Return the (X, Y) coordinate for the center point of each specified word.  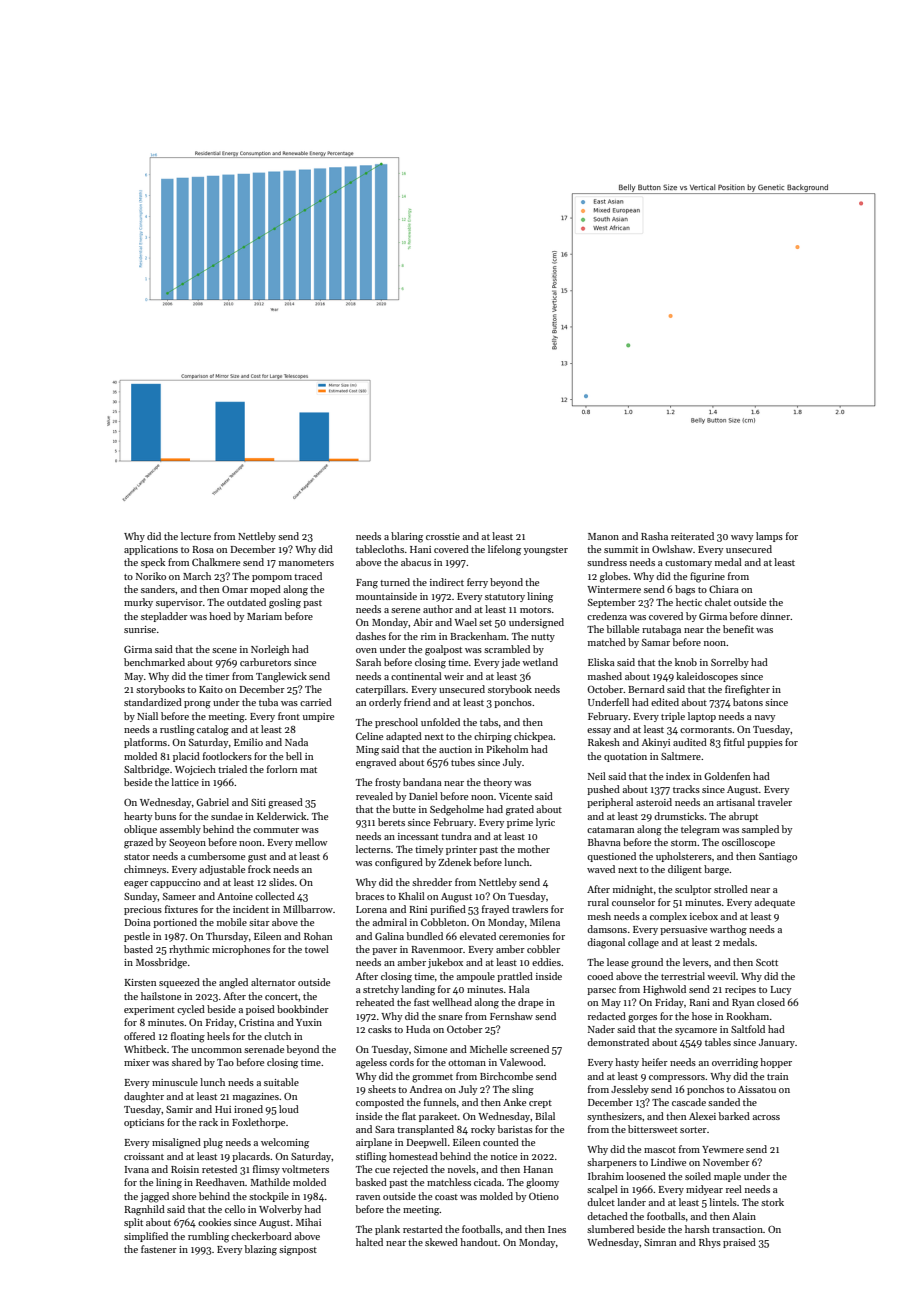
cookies (214, 1222)
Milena (545, 922)
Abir (423, 622)
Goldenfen (727, 776)
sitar (259, 922)
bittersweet (653, 1129)
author (438, 609)
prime (520, 823)
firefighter (747, 690)
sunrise (140, 629)
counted (501, 1142)
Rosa (203, 549)
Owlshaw (672, 549)
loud (289, 1109)
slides (281, 882)
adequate (775, 903)
